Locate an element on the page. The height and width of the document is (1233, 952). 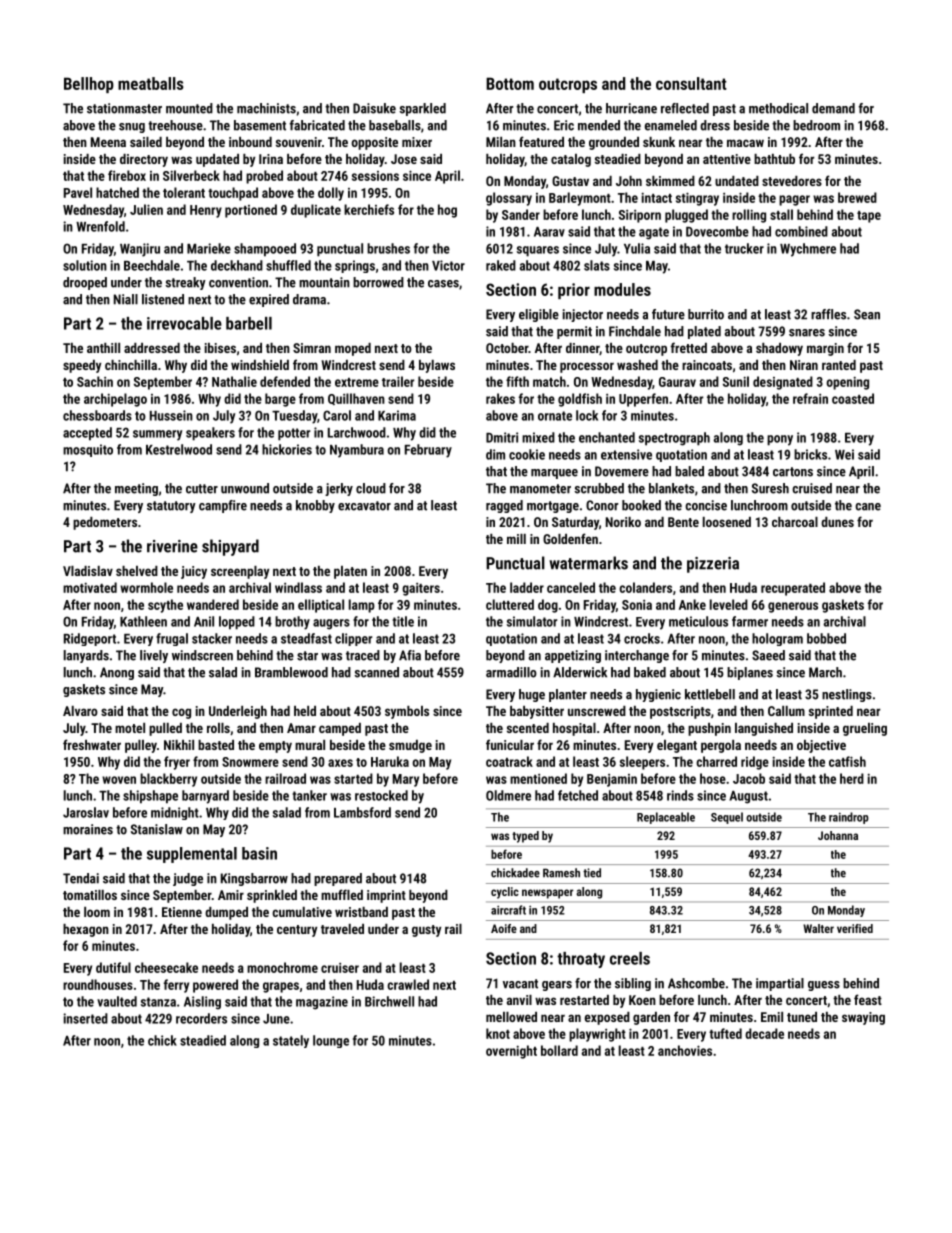
chinchilla is located at coordinates (131, 365).
